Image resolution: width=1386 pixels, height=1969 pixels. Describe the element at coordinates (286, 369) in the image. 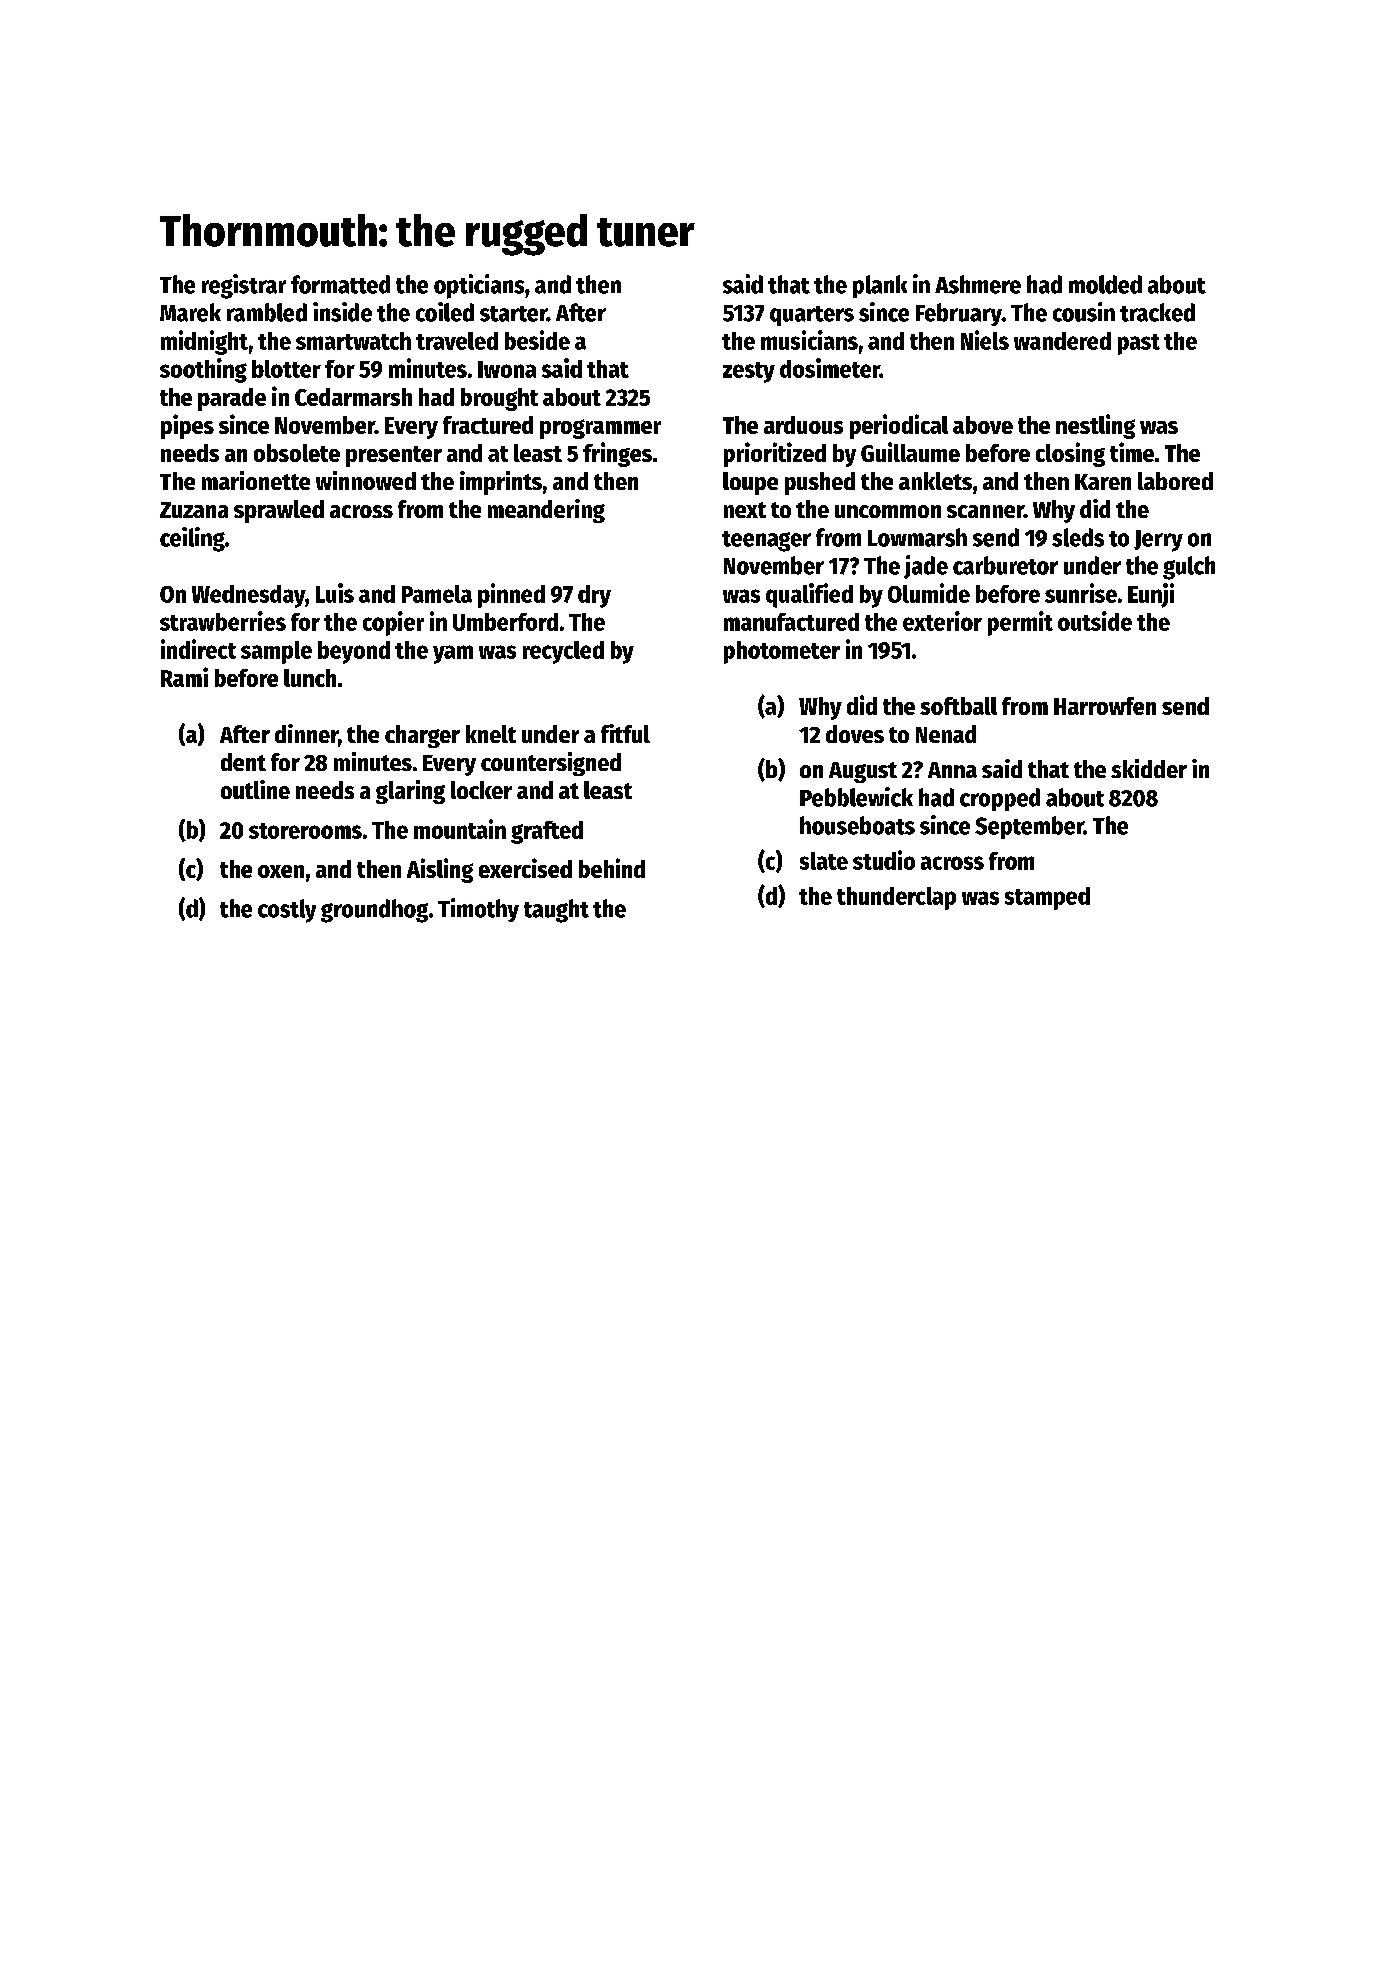

I see `blotter` at that location.
